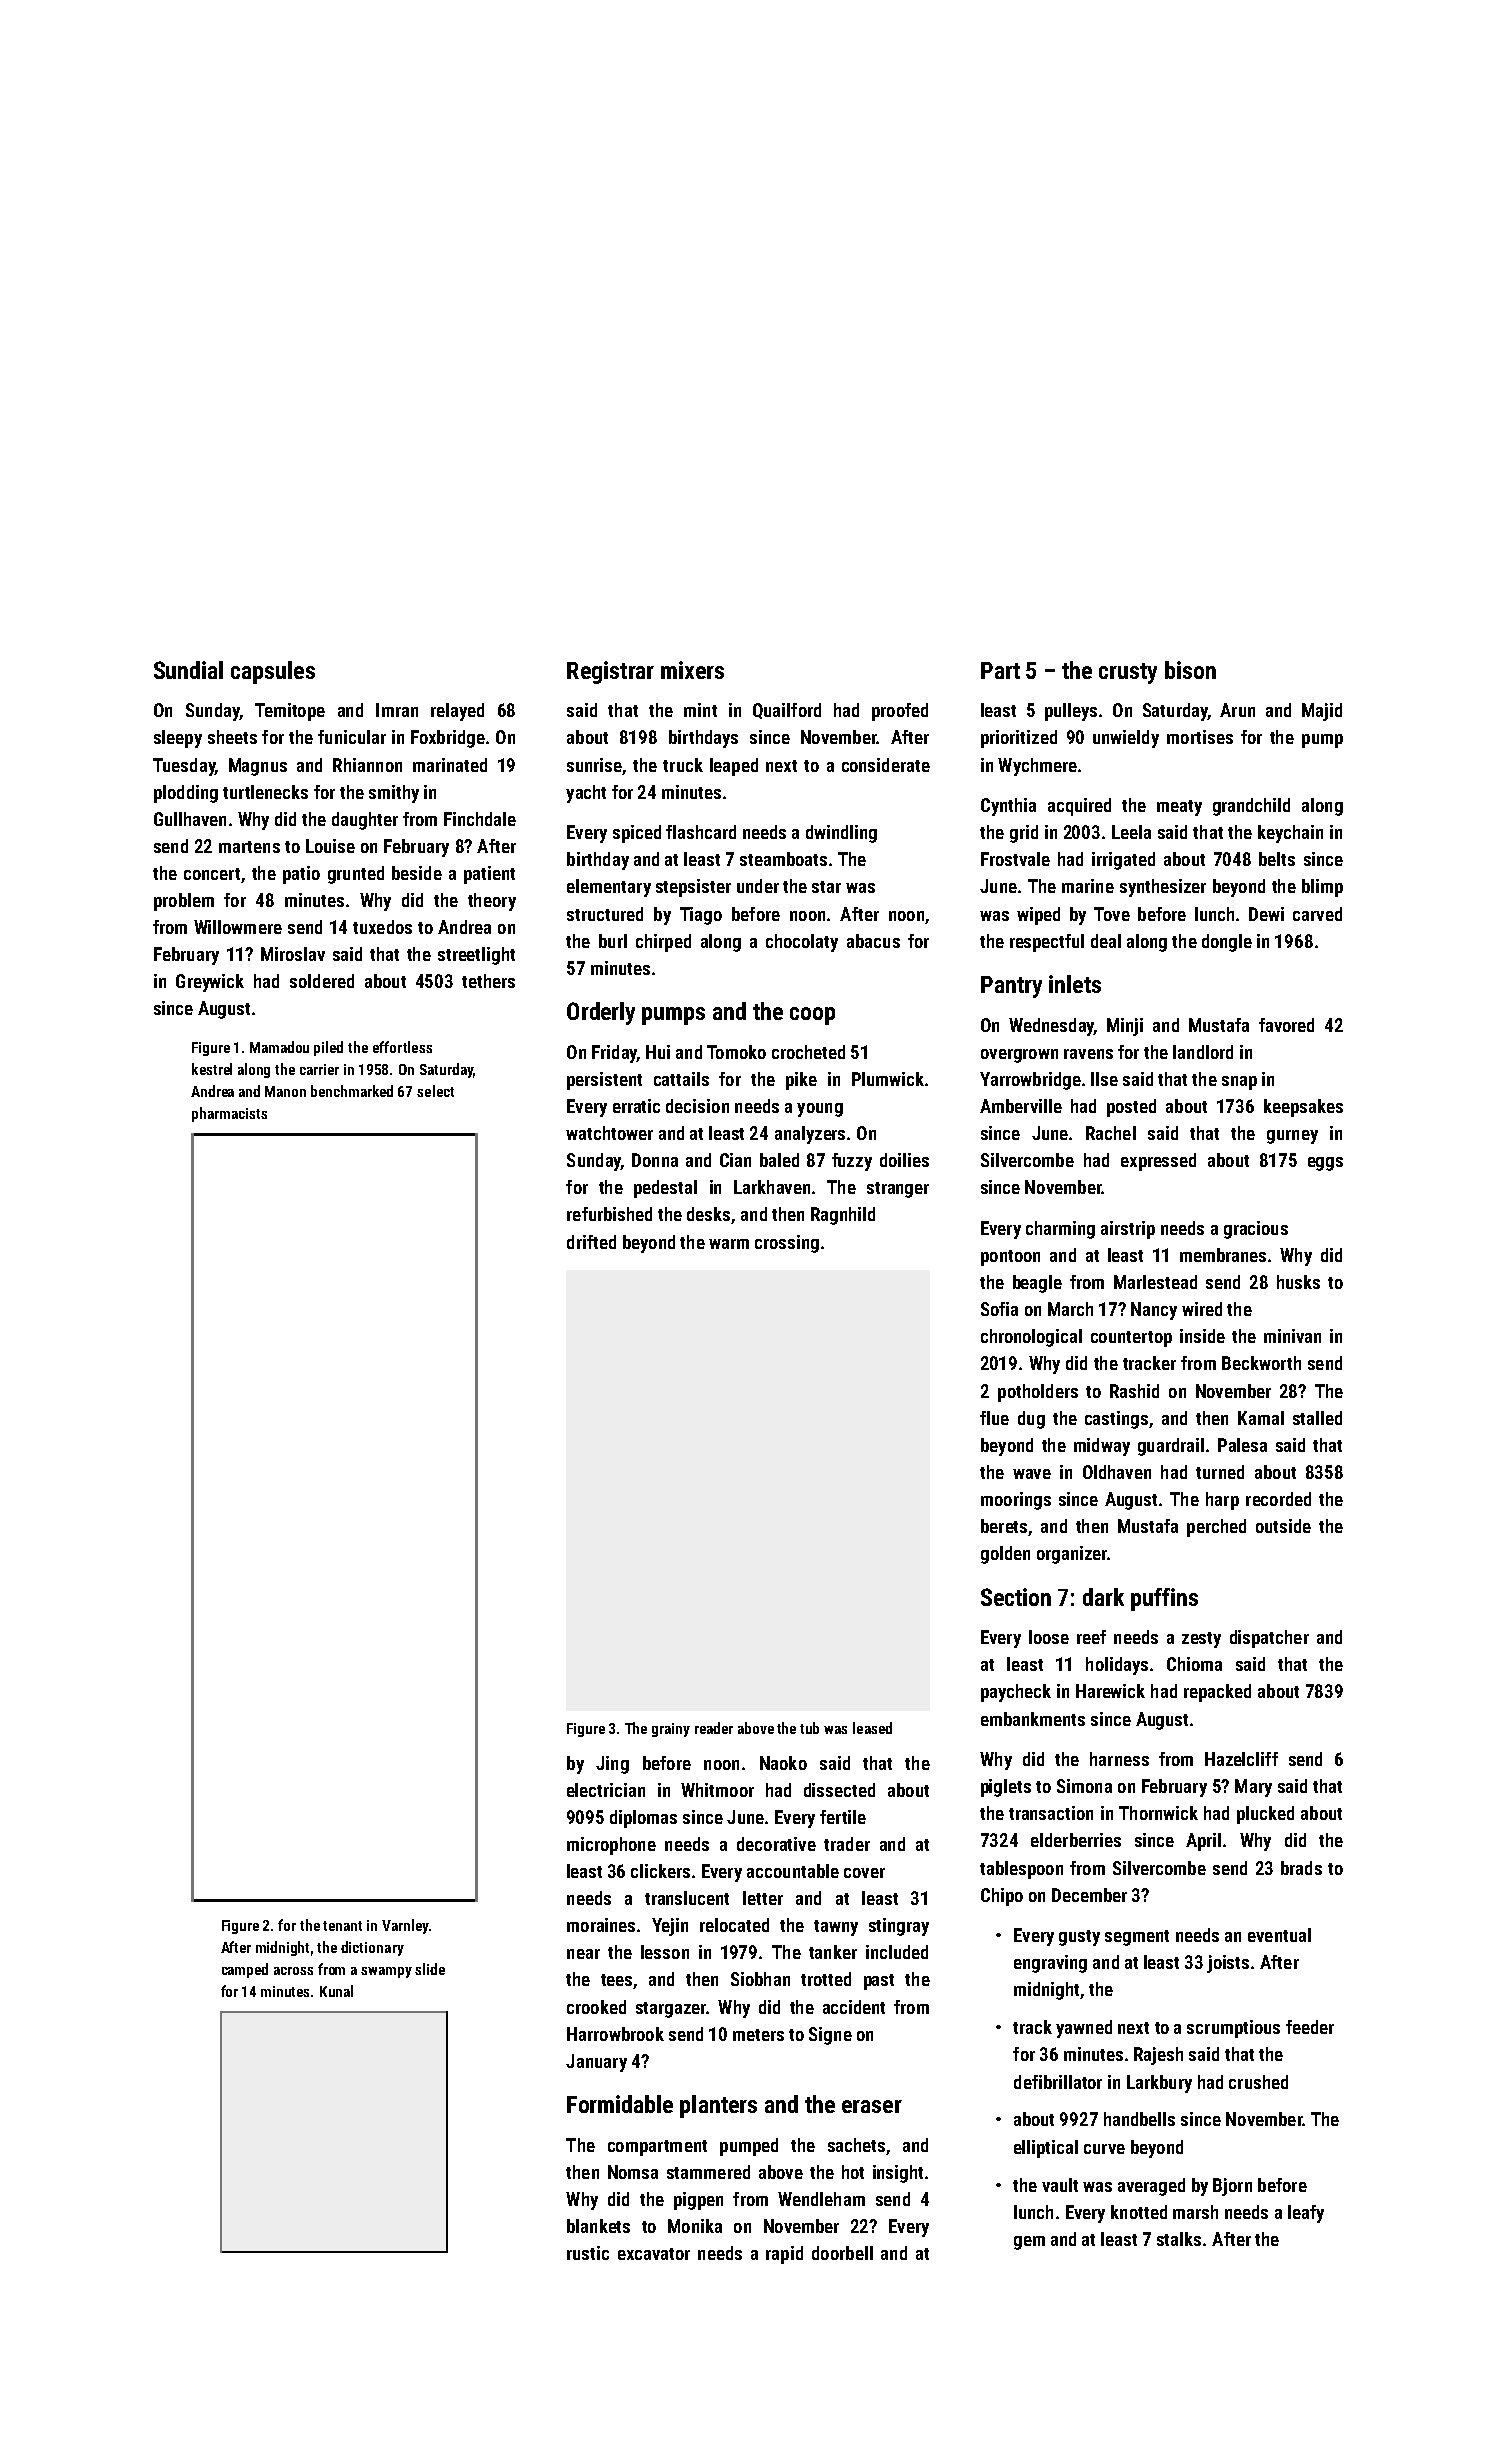 The height and width of the page is (2464, 1496). Describe the element at coordinates (994, 1418) in the page. I see `flue` at that location.
